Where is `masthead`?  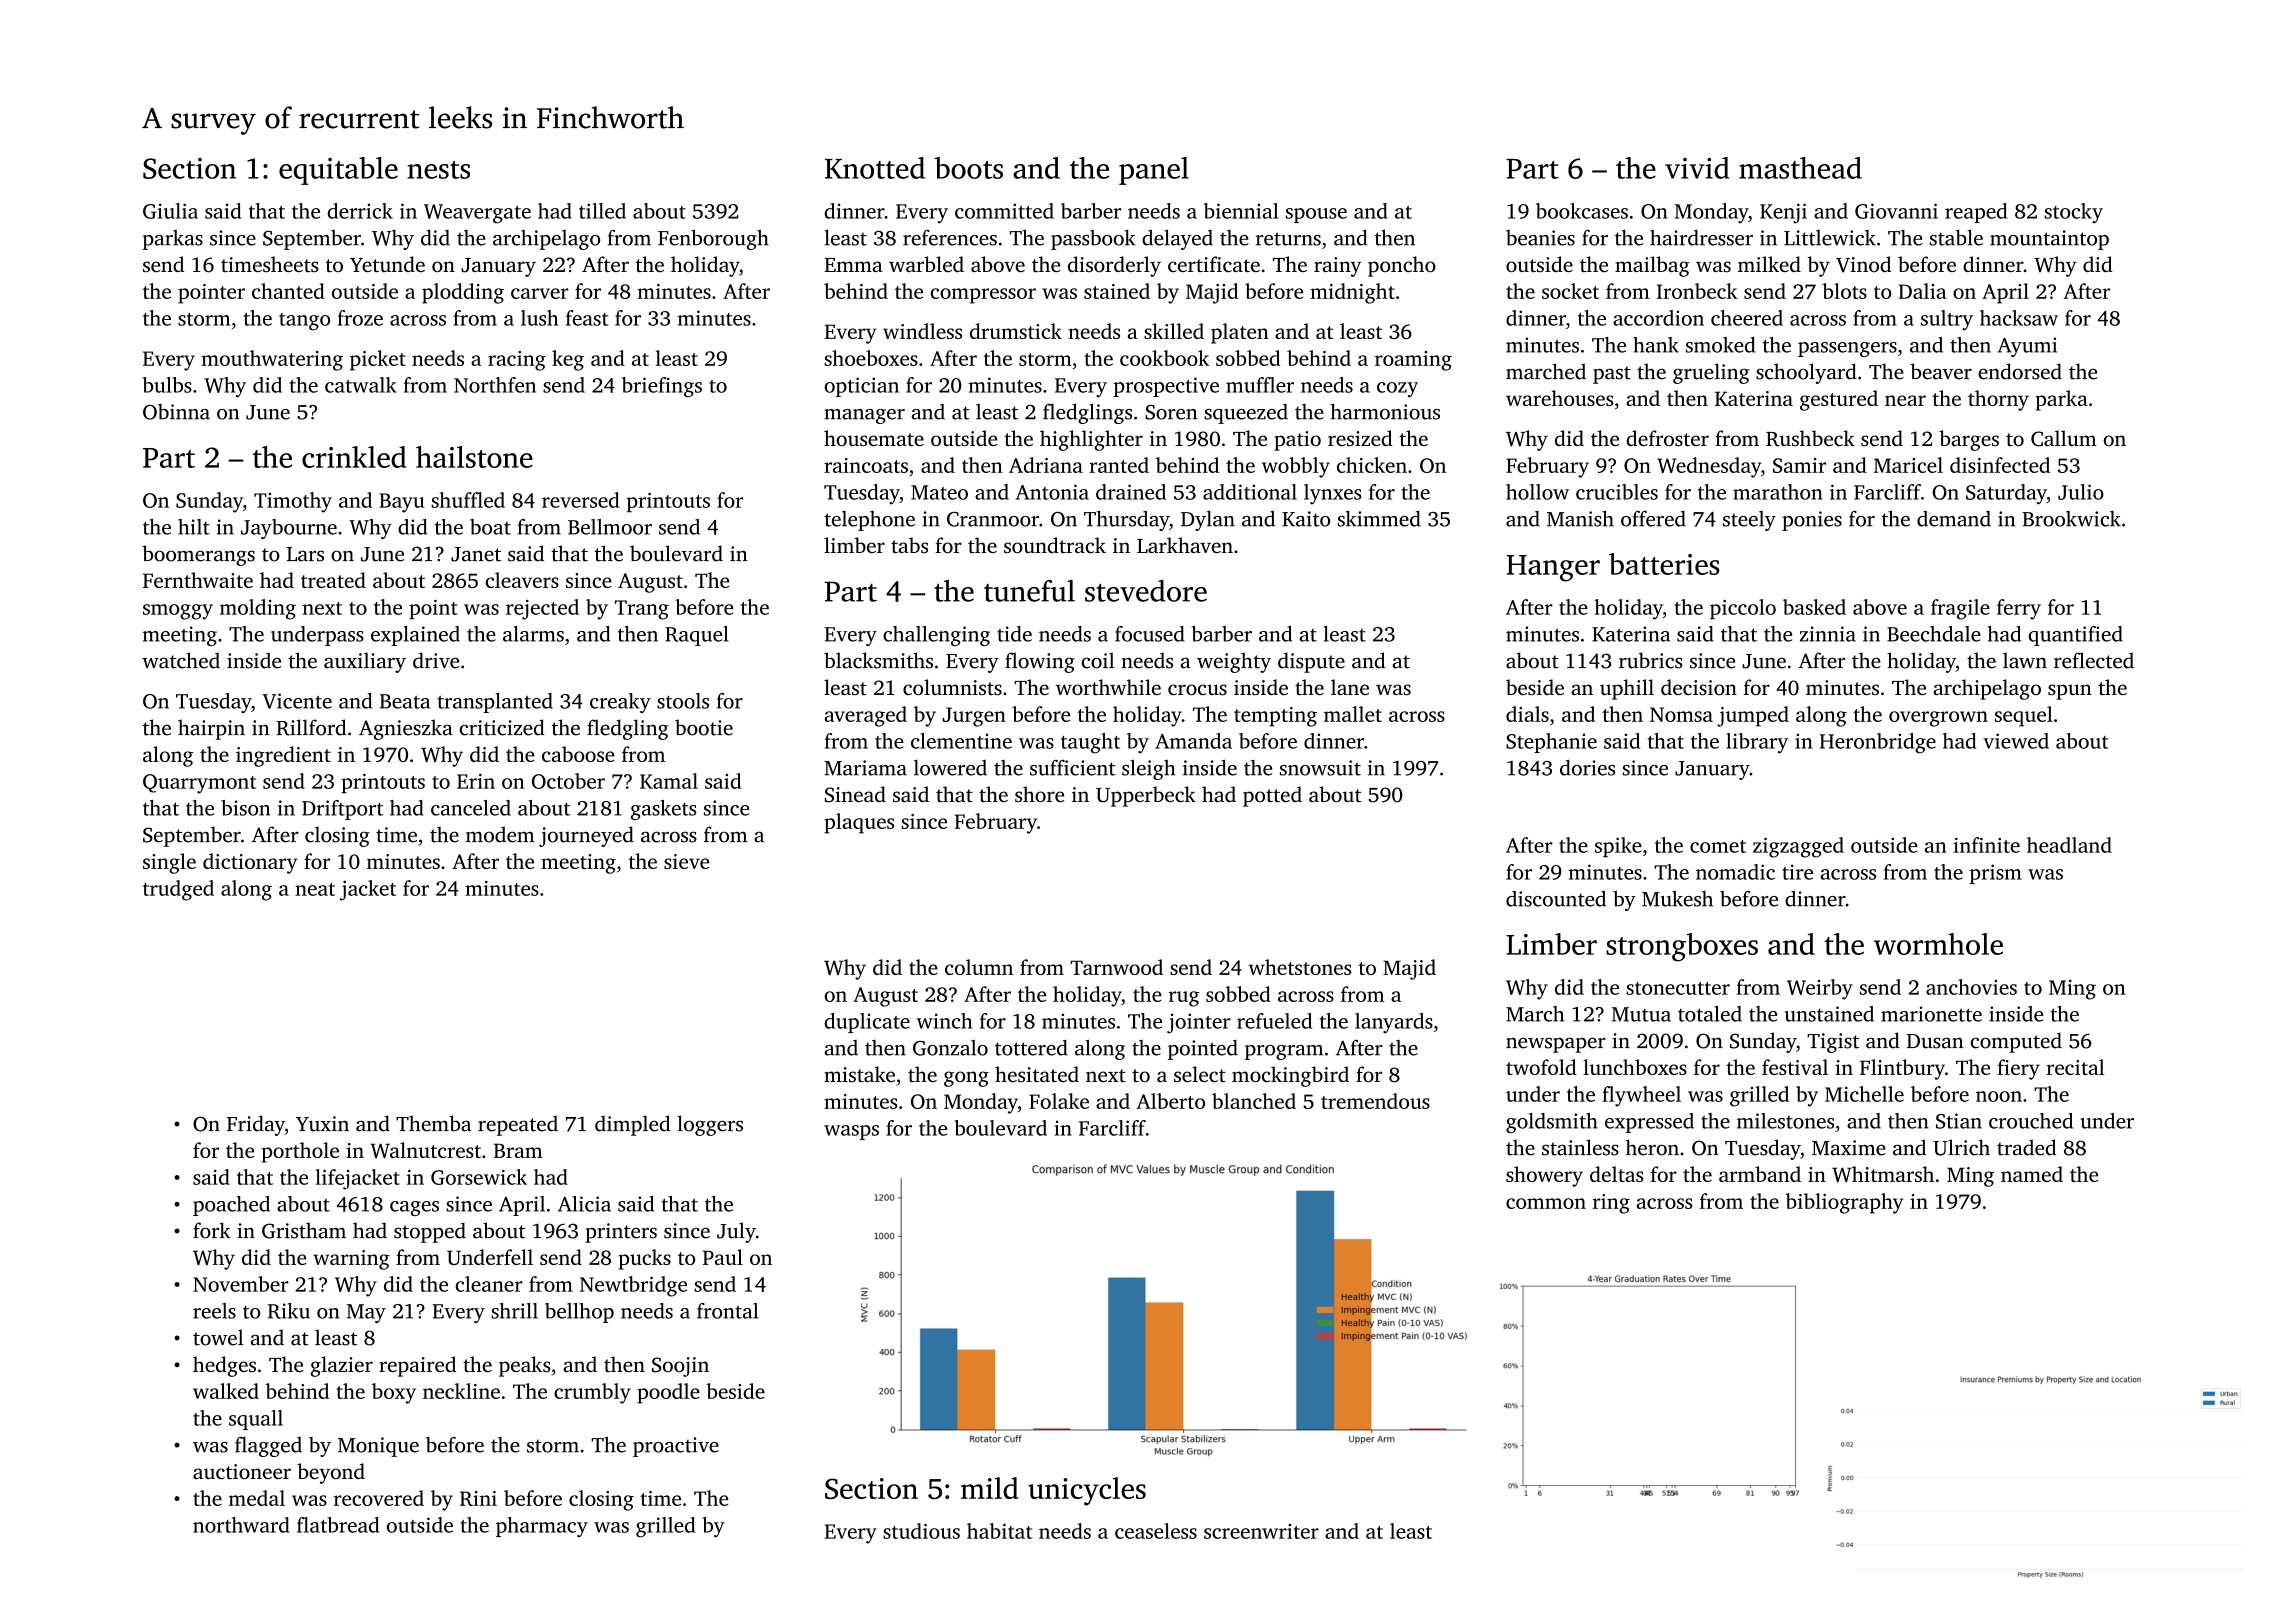
masthead is located at coordinates (1800, 168).
